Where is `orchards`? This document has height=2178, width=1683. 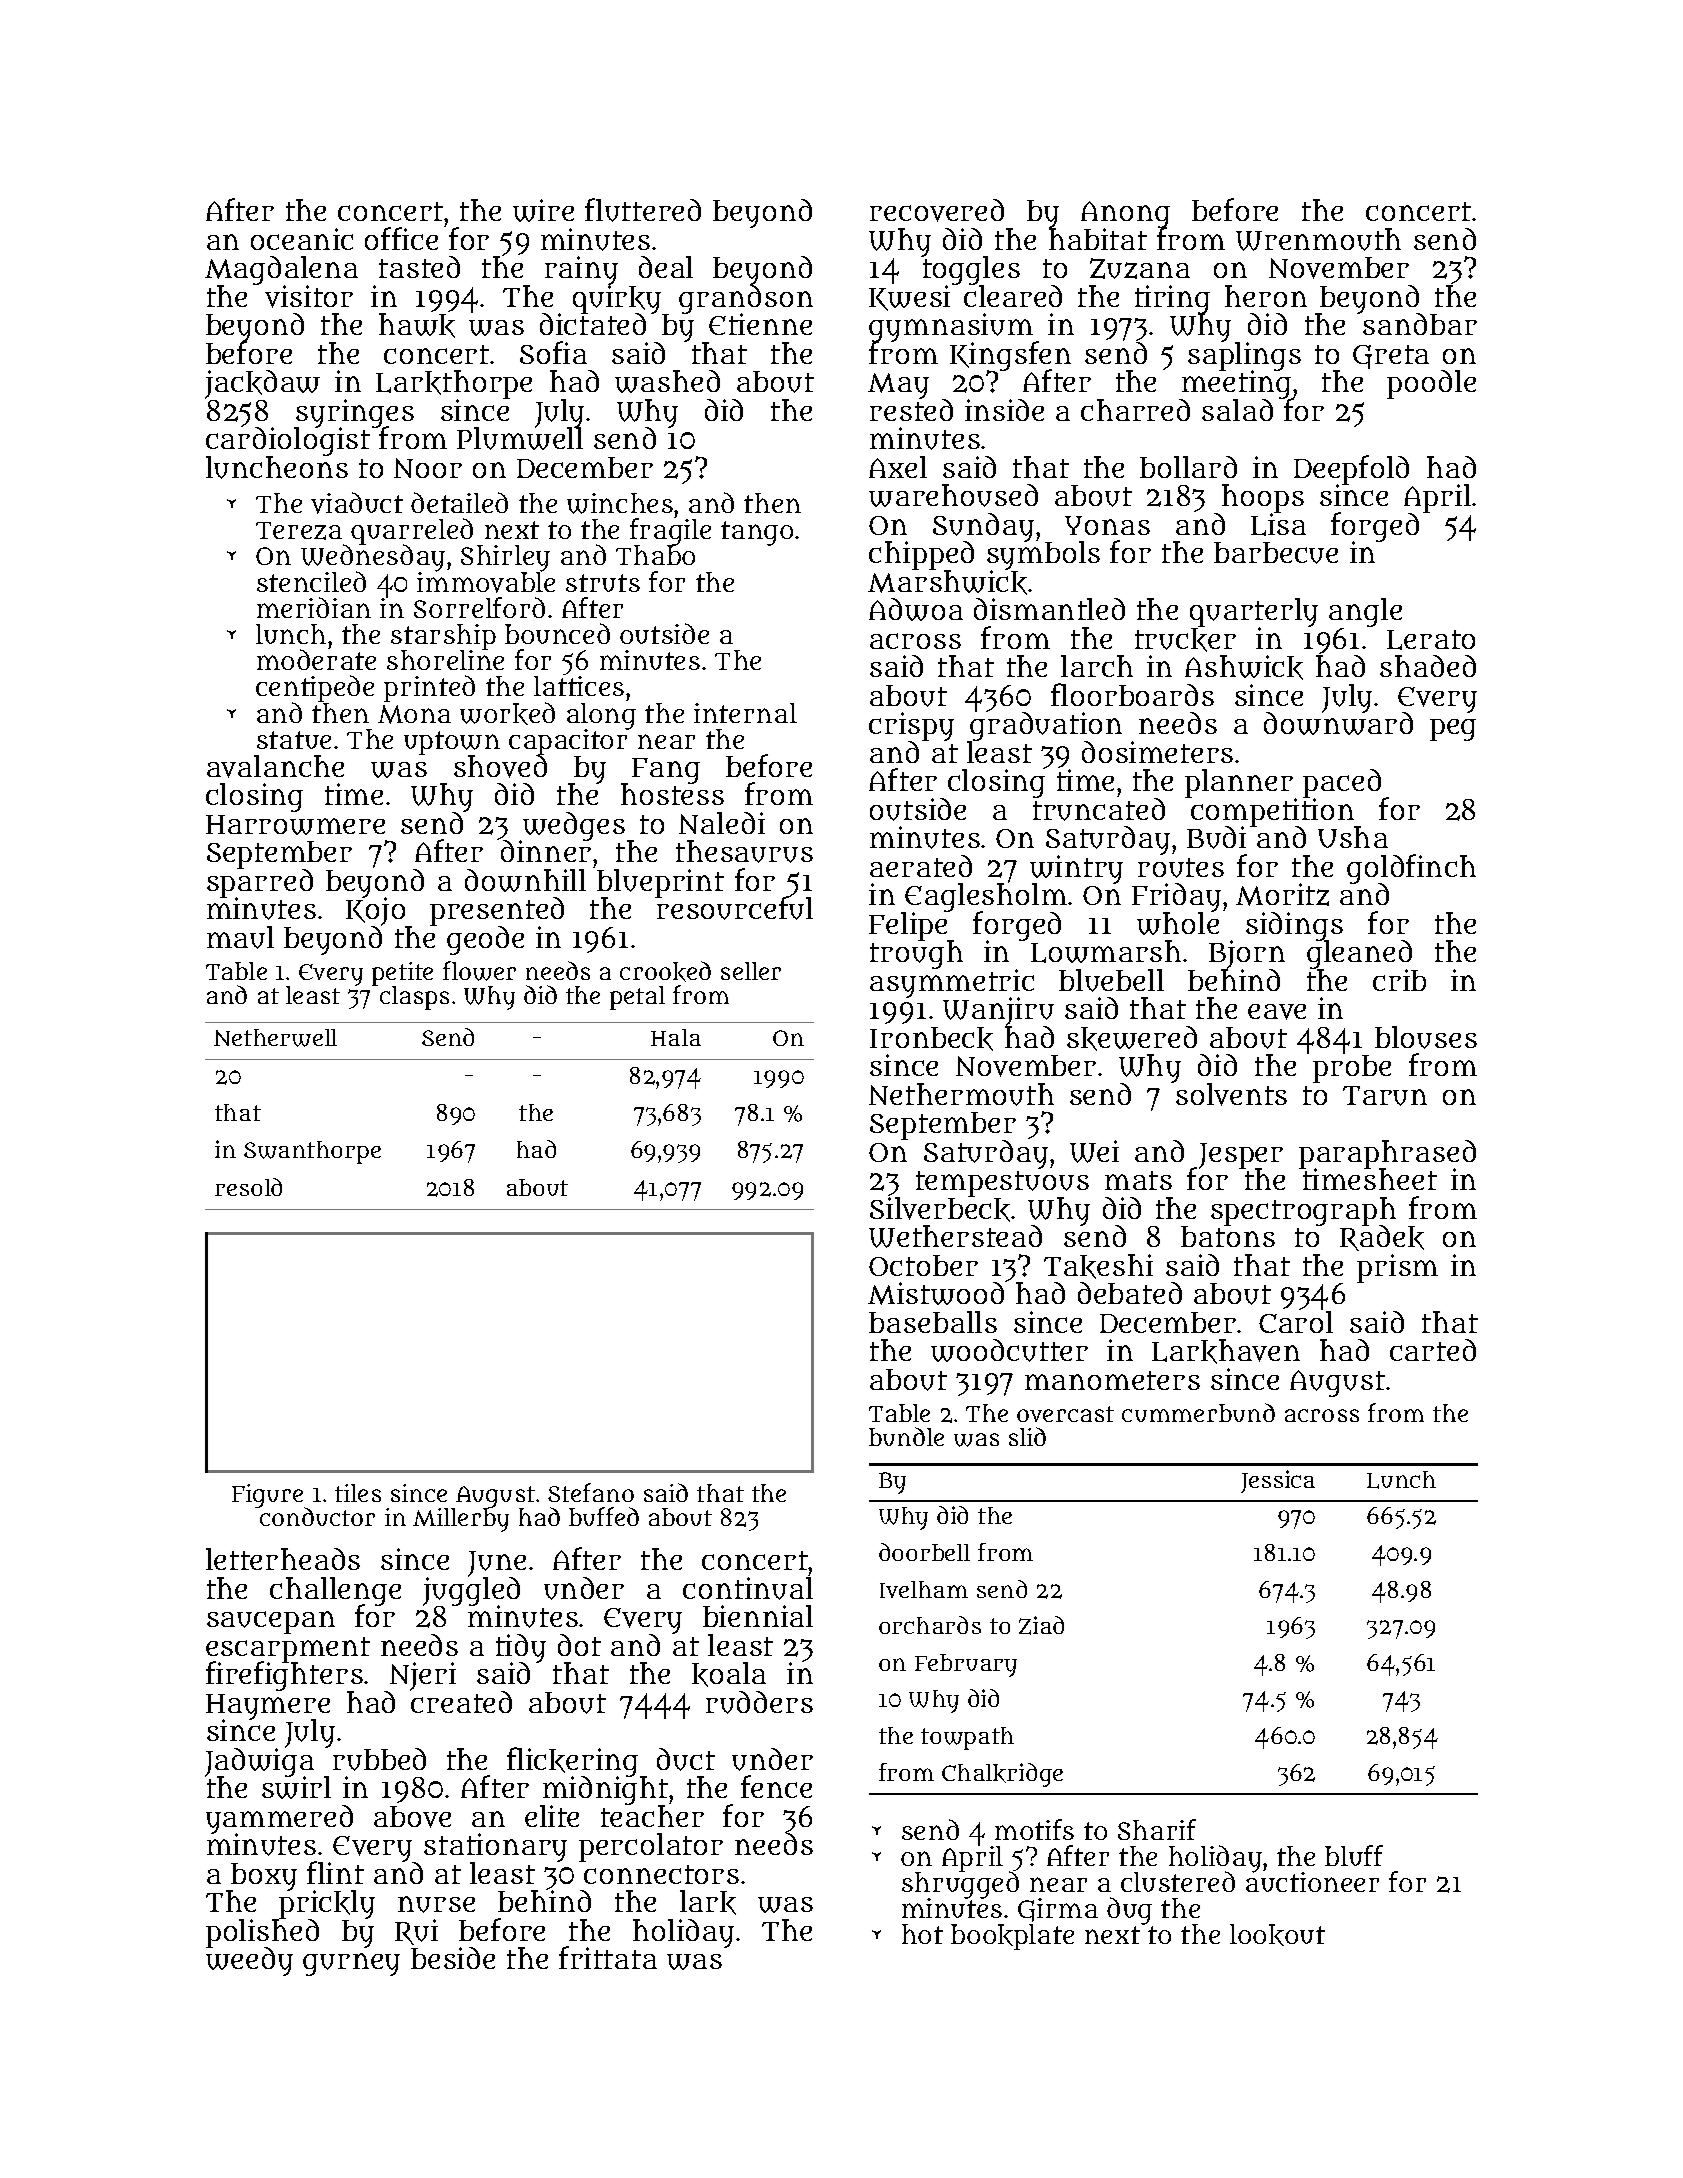
orchards is located at coordinates (930, 1625).
